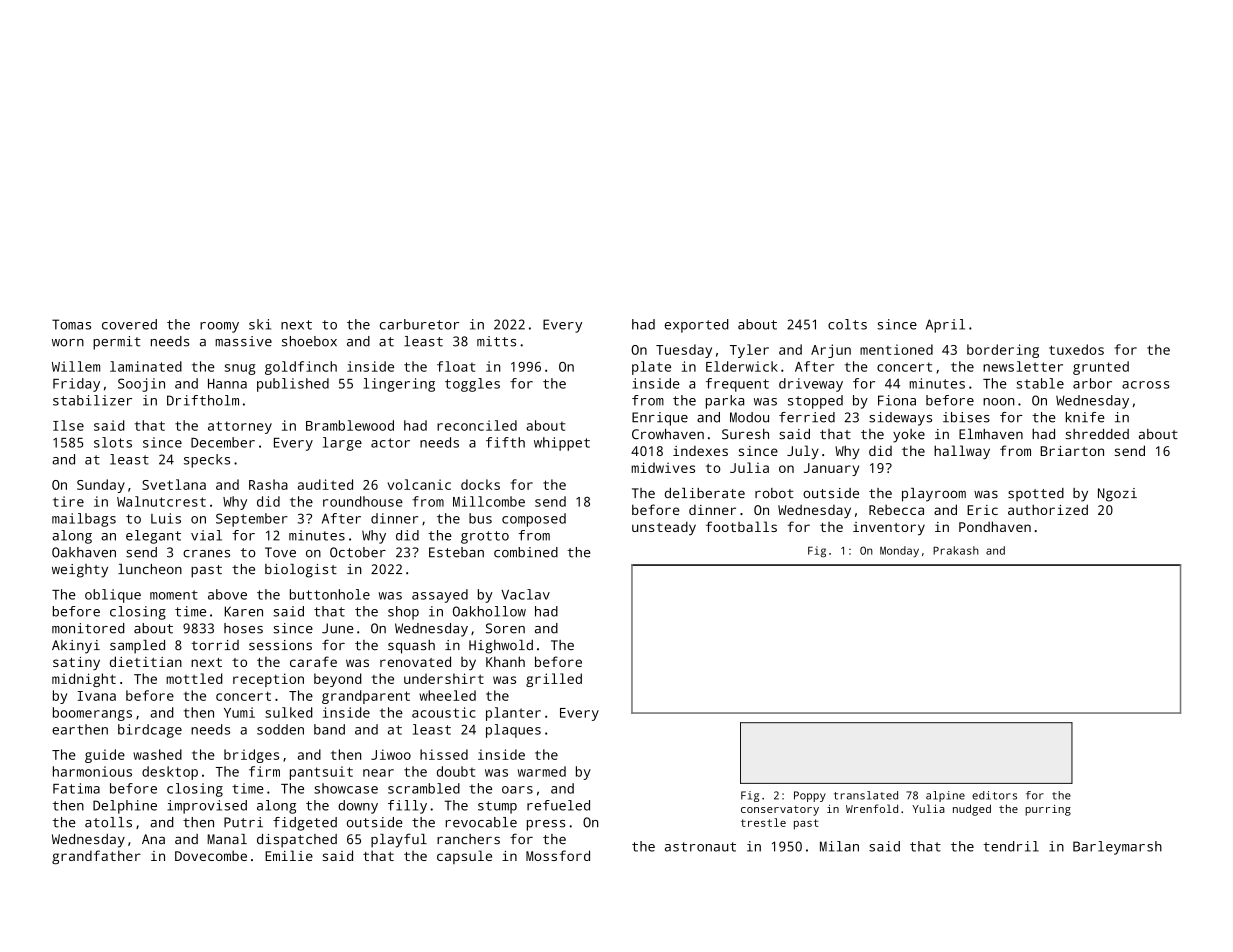 Image resolution: width=1233 pixels, height=952 pixels. What do you see at coordinates (1076, 349) in the page?
I see `tuxedos` at bounding box center [1076, 349].
